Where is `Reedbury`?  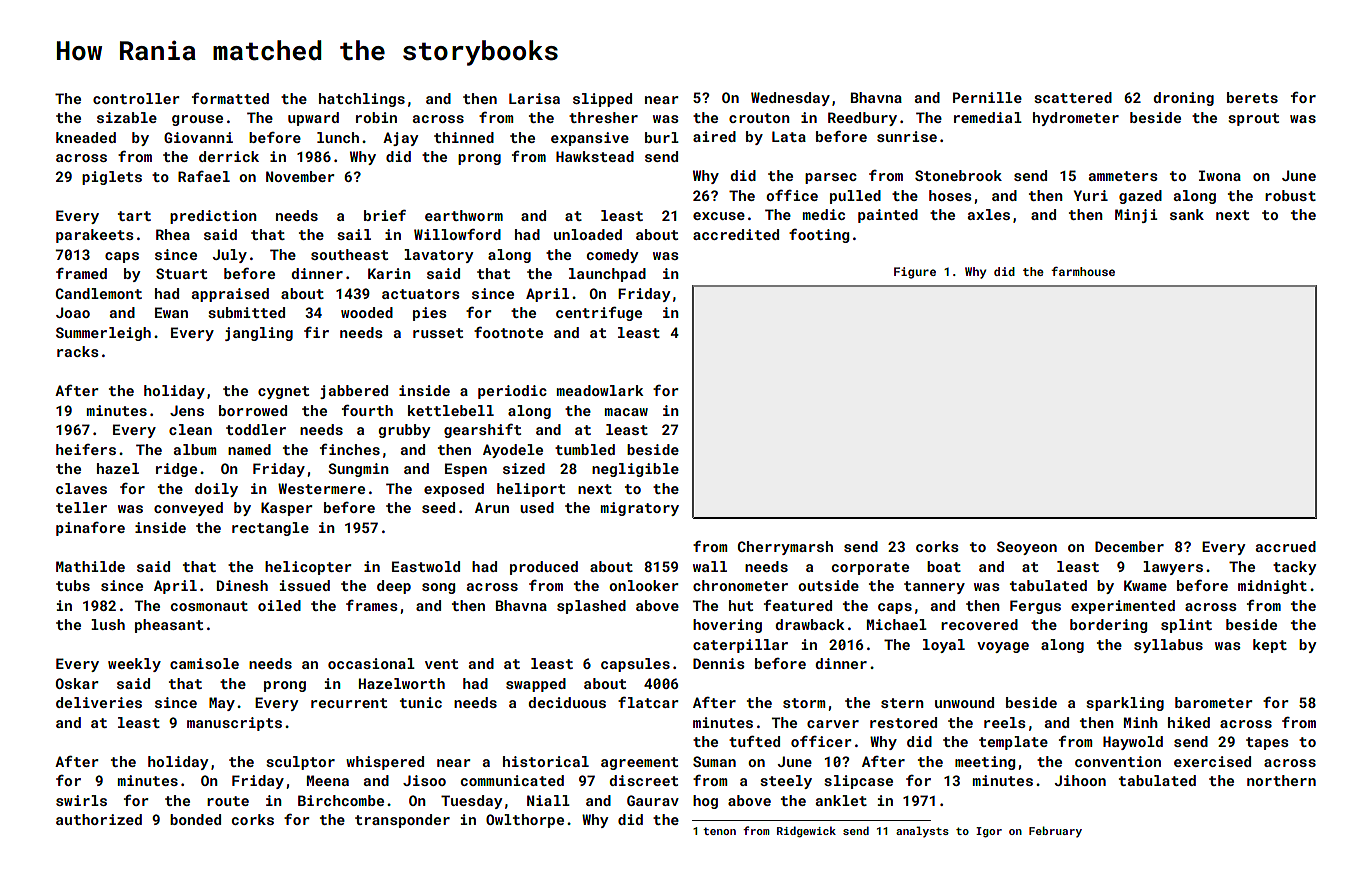
Reedbury is located at coordinates (862, 119).
